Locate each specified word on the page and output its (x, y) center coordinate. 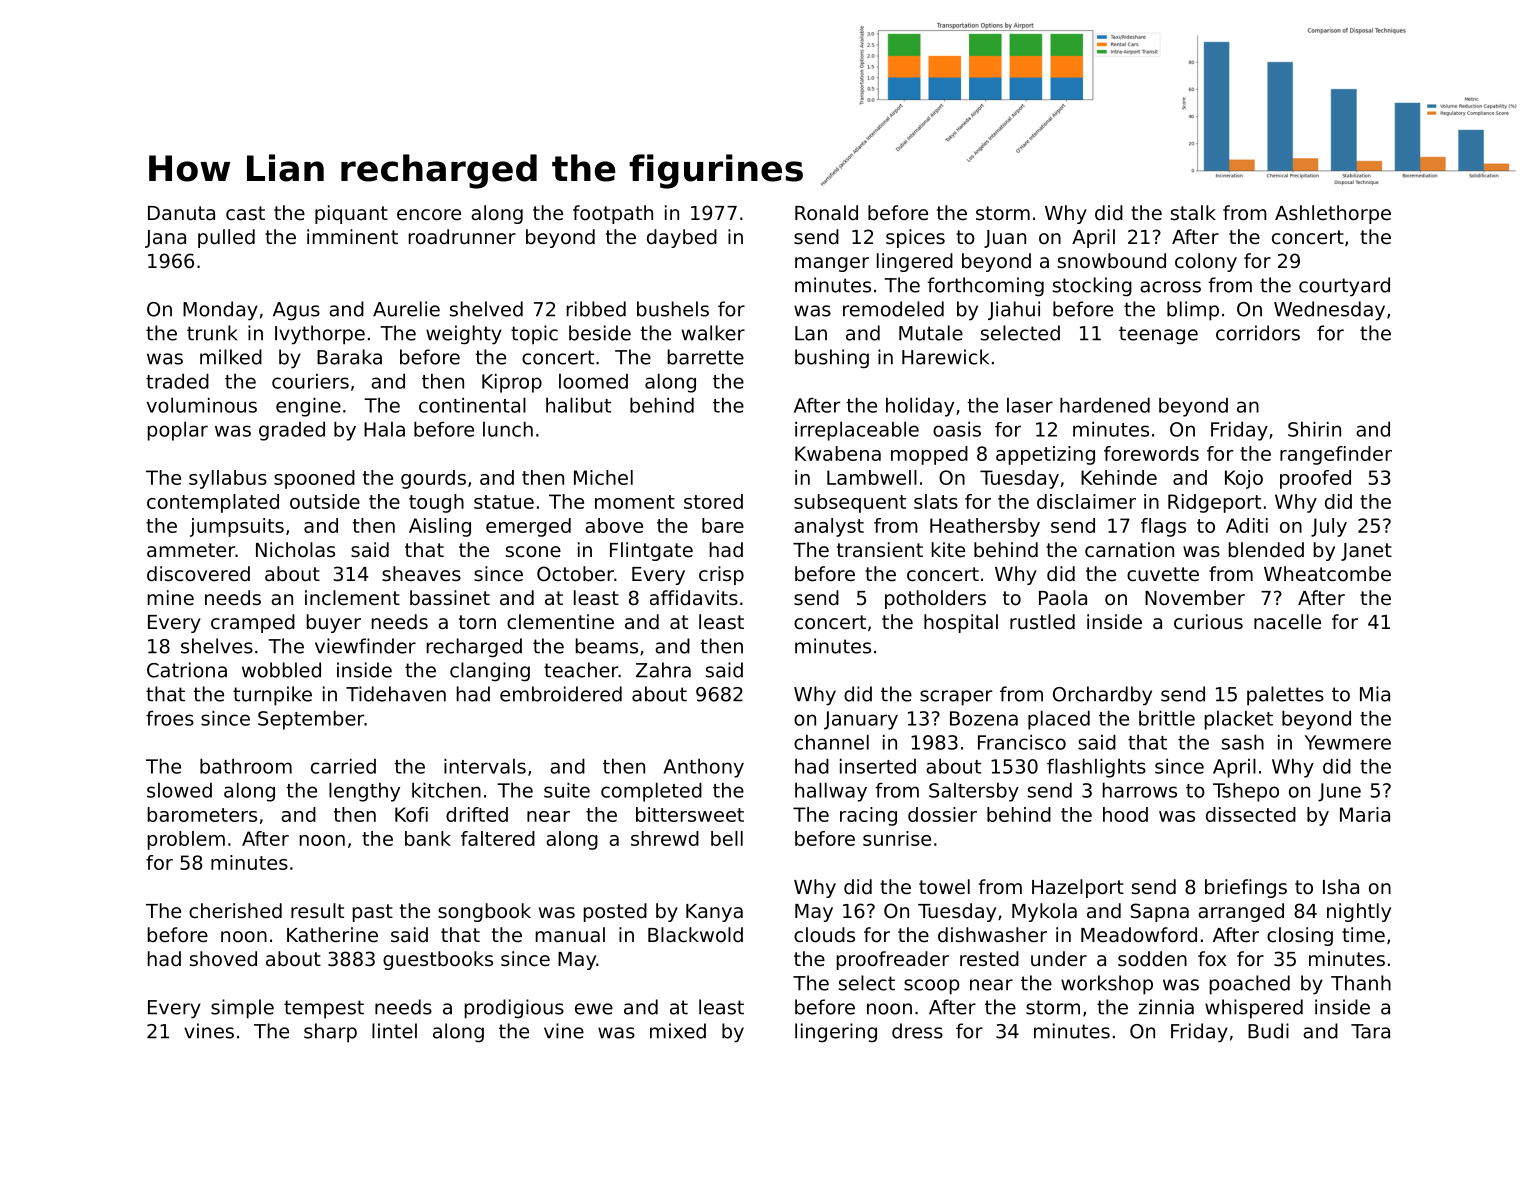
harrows (1140, 790)
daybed (682, 238)
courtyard (1344, 287)
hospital (961, 623)
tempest (324, 1009)
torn (477, 622)
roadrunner (462, 237)
